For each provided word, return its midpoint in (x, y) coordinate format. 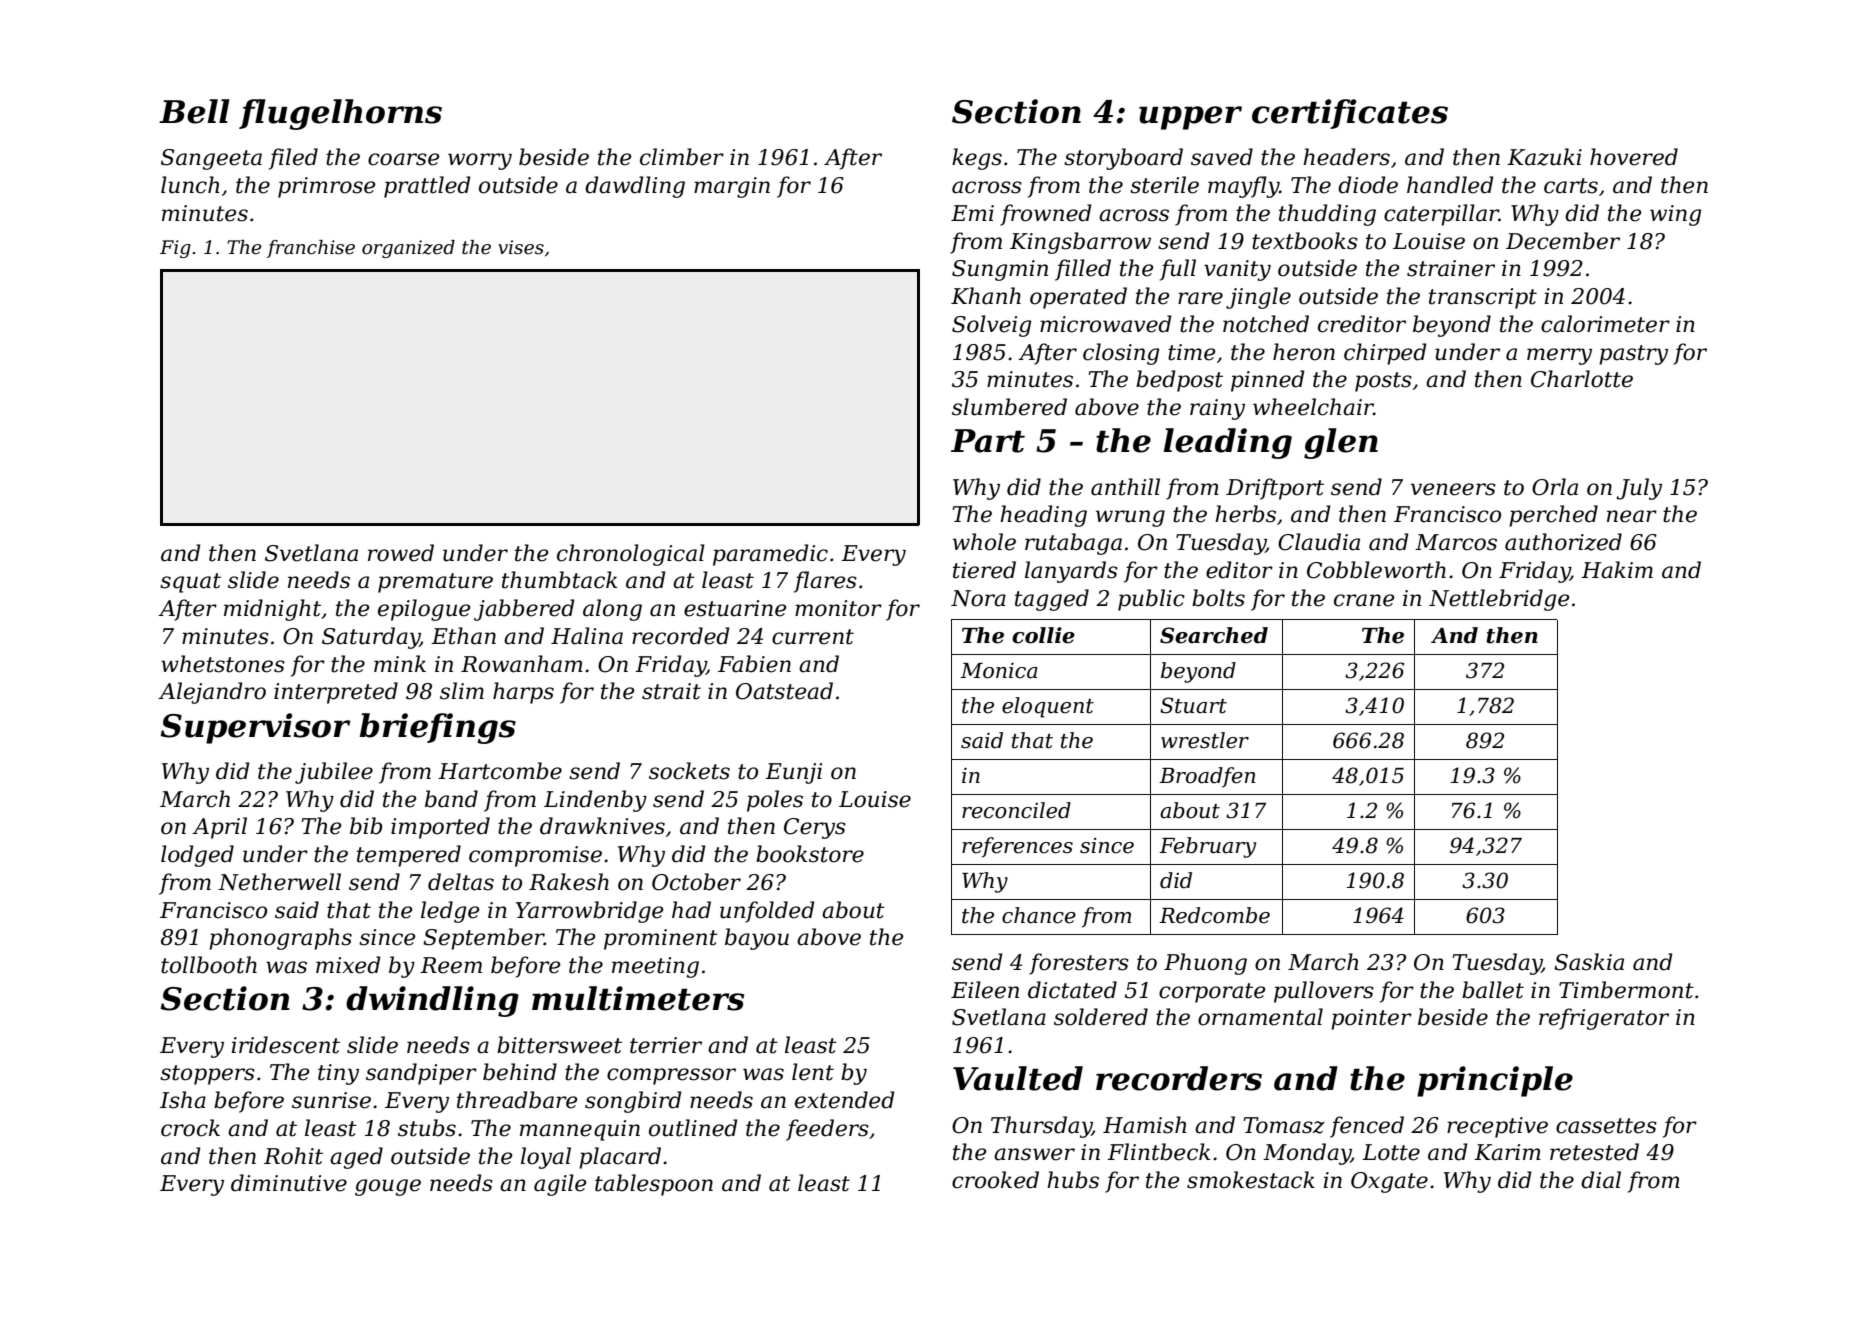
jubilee (334, 773)
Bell (194, 111)
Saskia (1589, 962)
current (813, 637)
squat (190, 583)
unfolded (767, 912)
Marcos (1456, 542)
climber (682, 157)
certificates (1350, 114)
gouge (388, 1187)
